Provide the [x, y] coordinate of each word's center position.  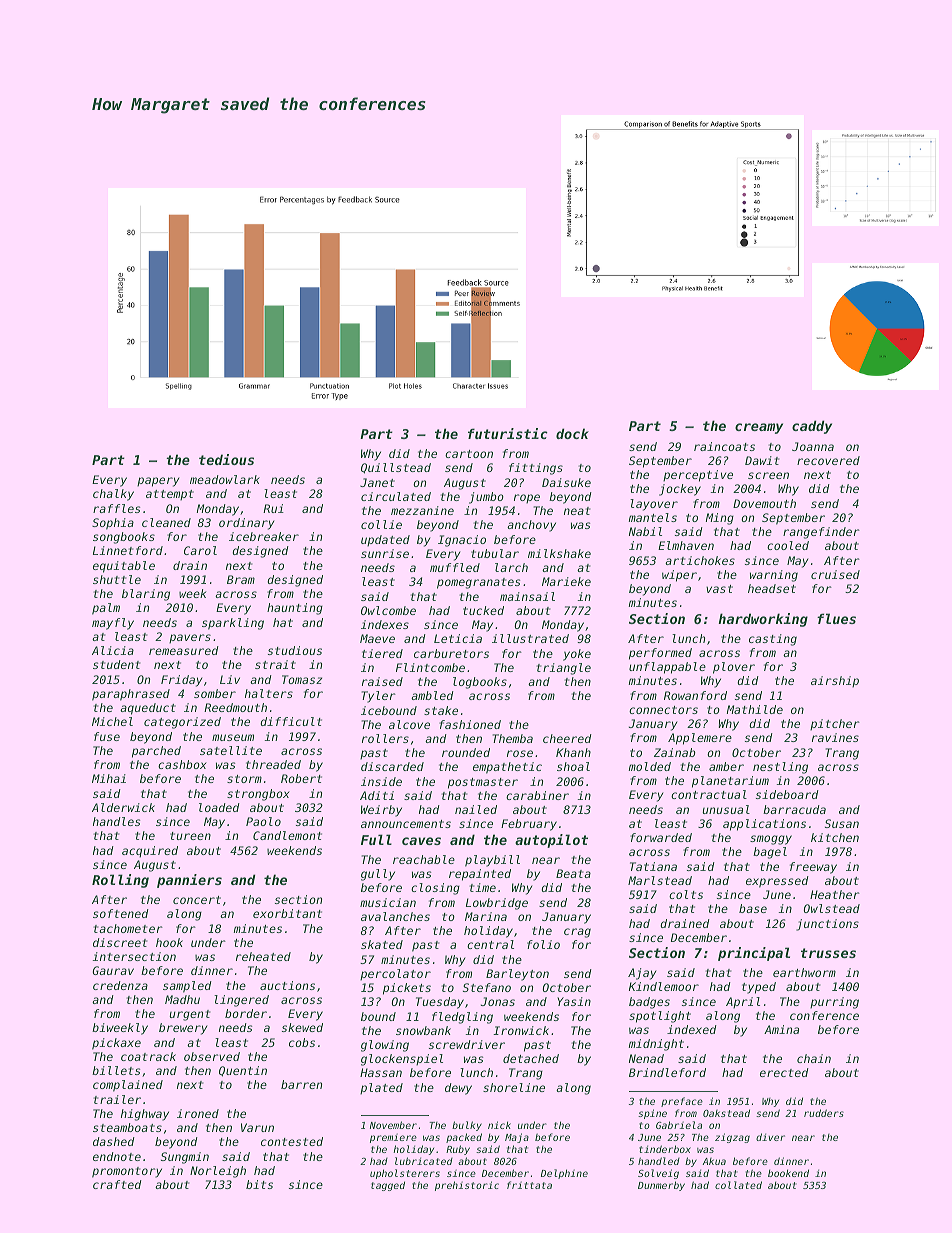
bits [259, 1184]
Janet [377, 482]
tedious [226, 459]
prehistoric [467, 1186]
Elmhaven [686, 545]
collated [738, 1185]
